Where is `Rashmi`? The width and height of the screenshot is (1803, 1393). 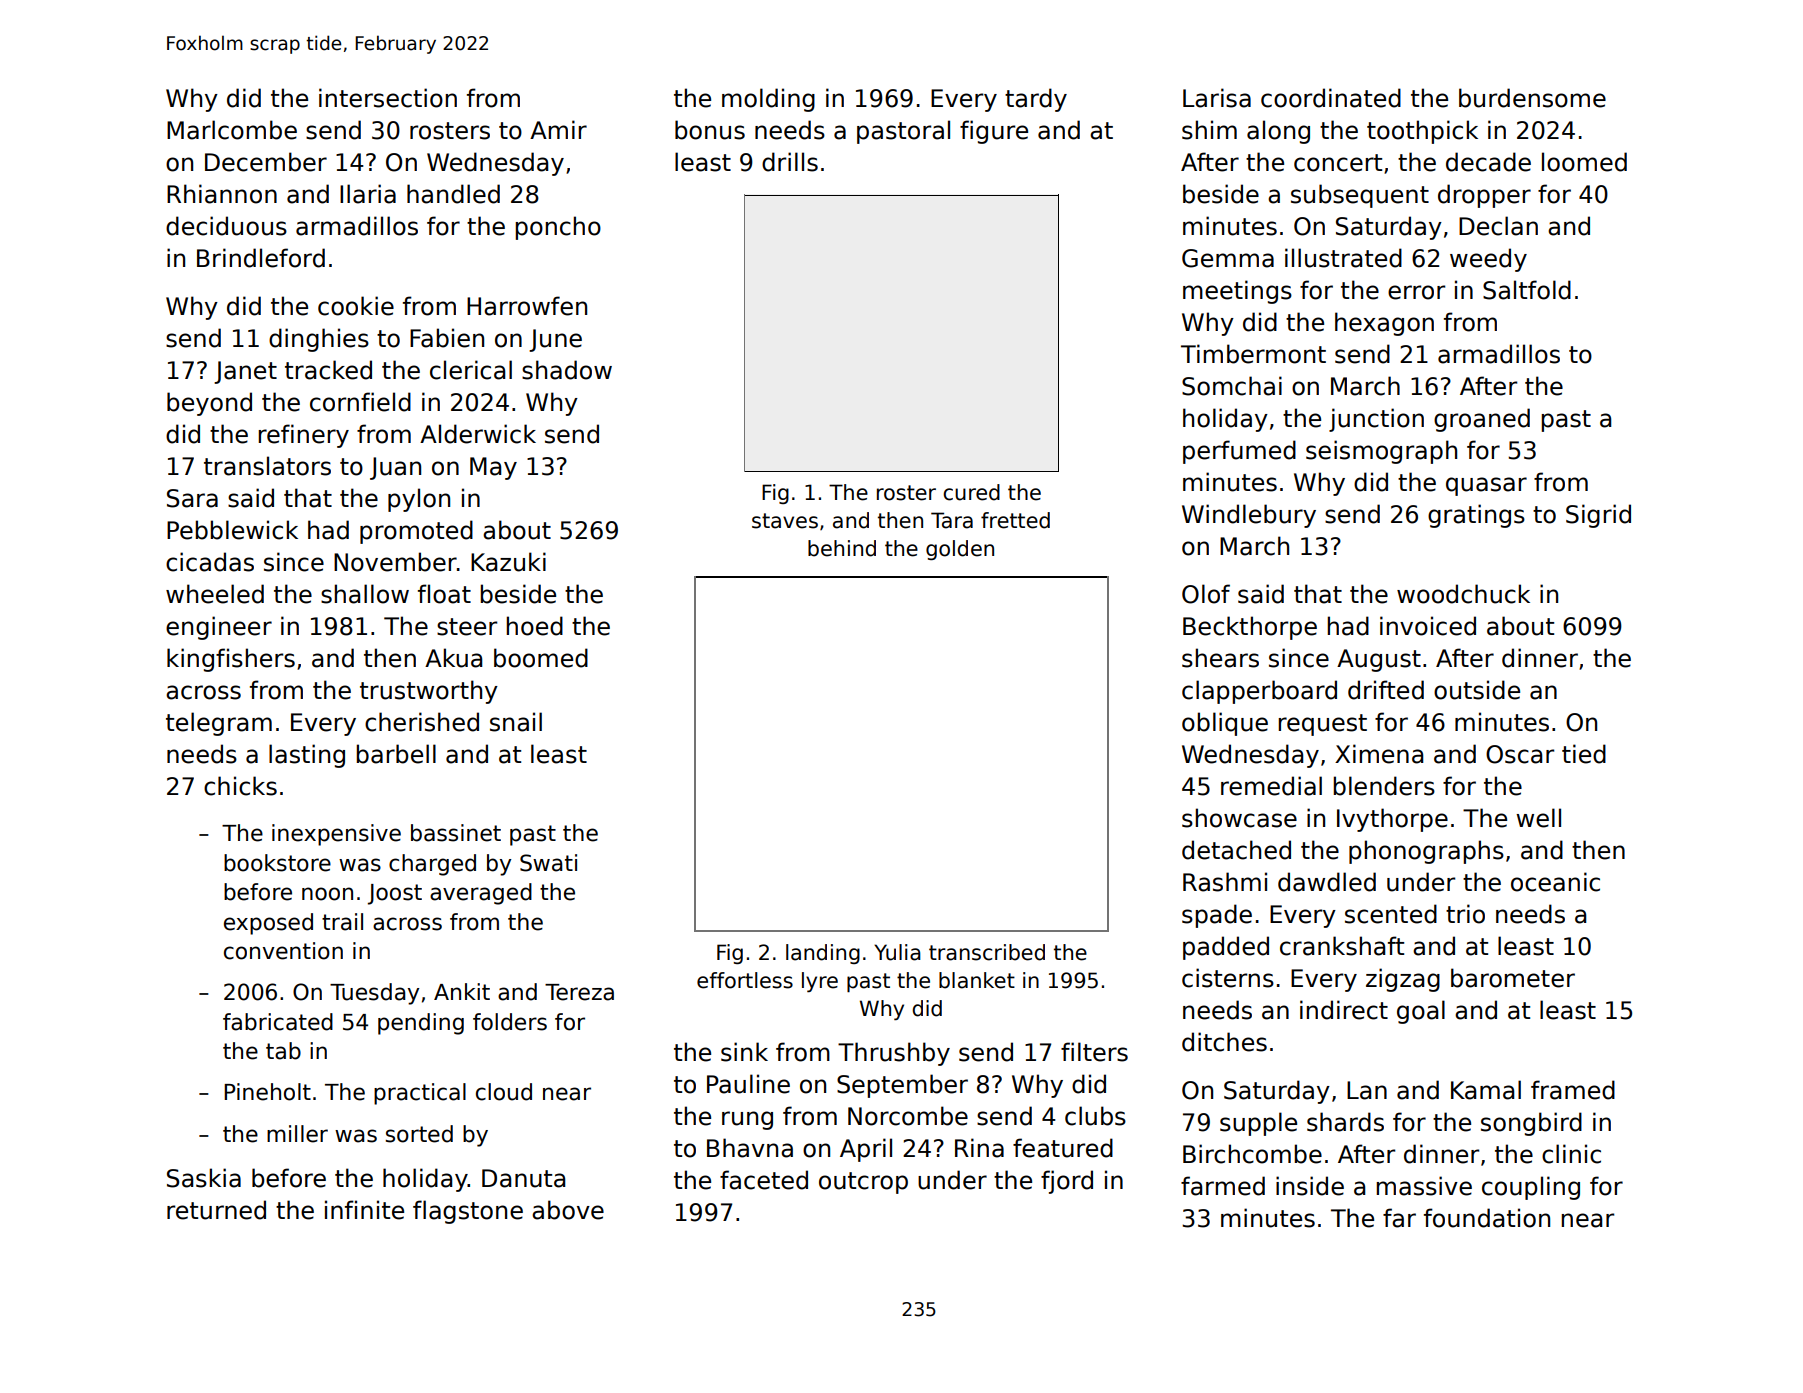
Rashmi is located at coordinates (1225, 882).
